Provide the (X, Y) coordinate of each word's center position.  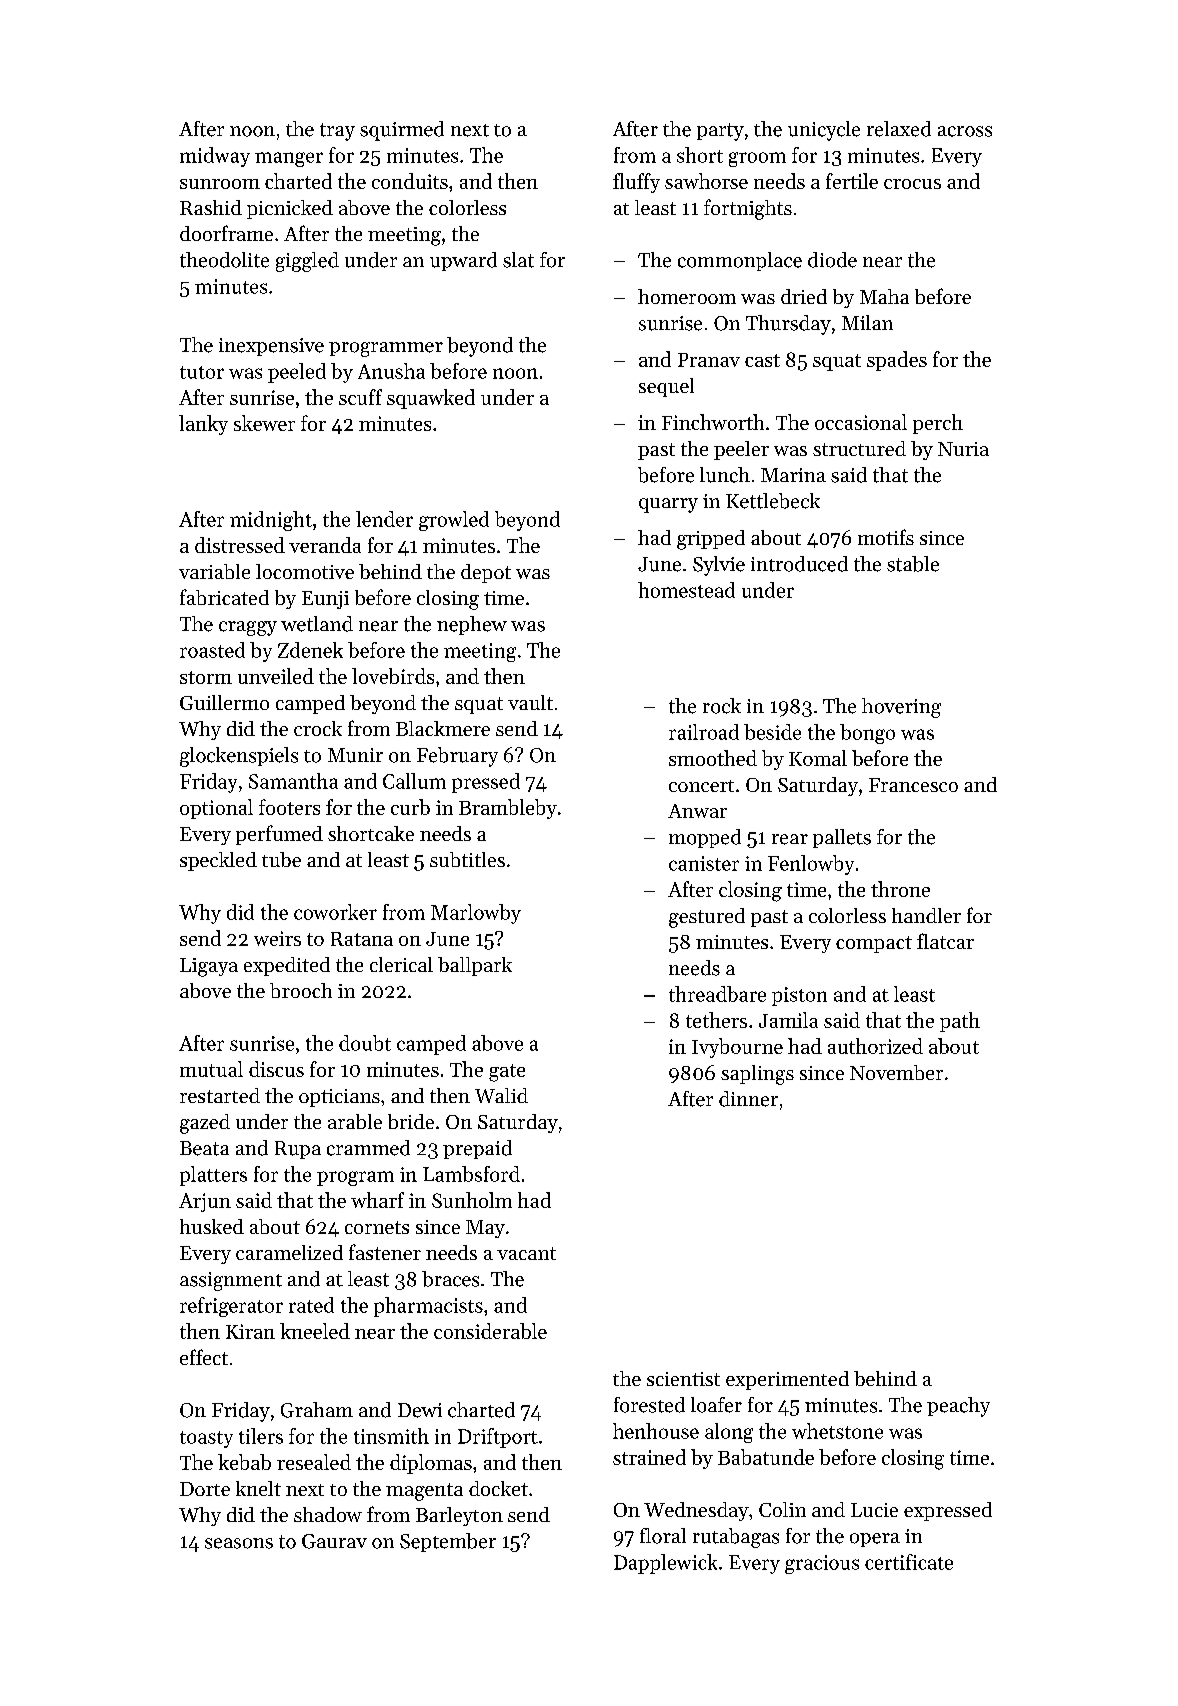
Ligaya (209, 967)
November (896, 1072)
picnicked (290, 209)
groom (757, 159)
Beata (204, 1148)
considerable (490, 1331)
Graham (317, 1410)
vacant (526, 1253)
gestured (707, 918)
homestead (686, 590)
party (720, 132)
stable (913, 564)
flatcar (945, 941)
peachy (958, 1407)
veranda (325, 545)
